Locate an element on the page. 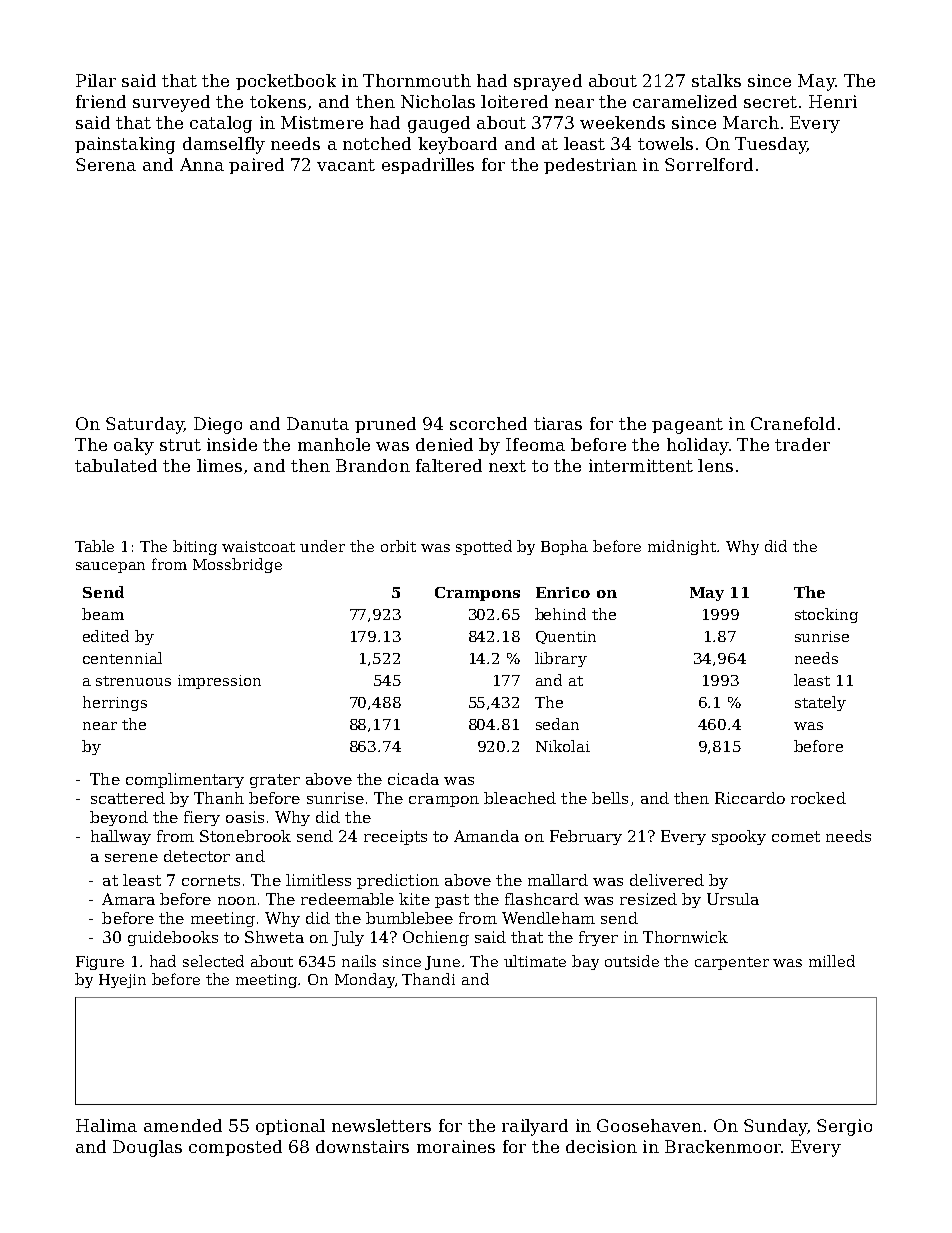  Sorrelford is located at coordinates (709, 164).
